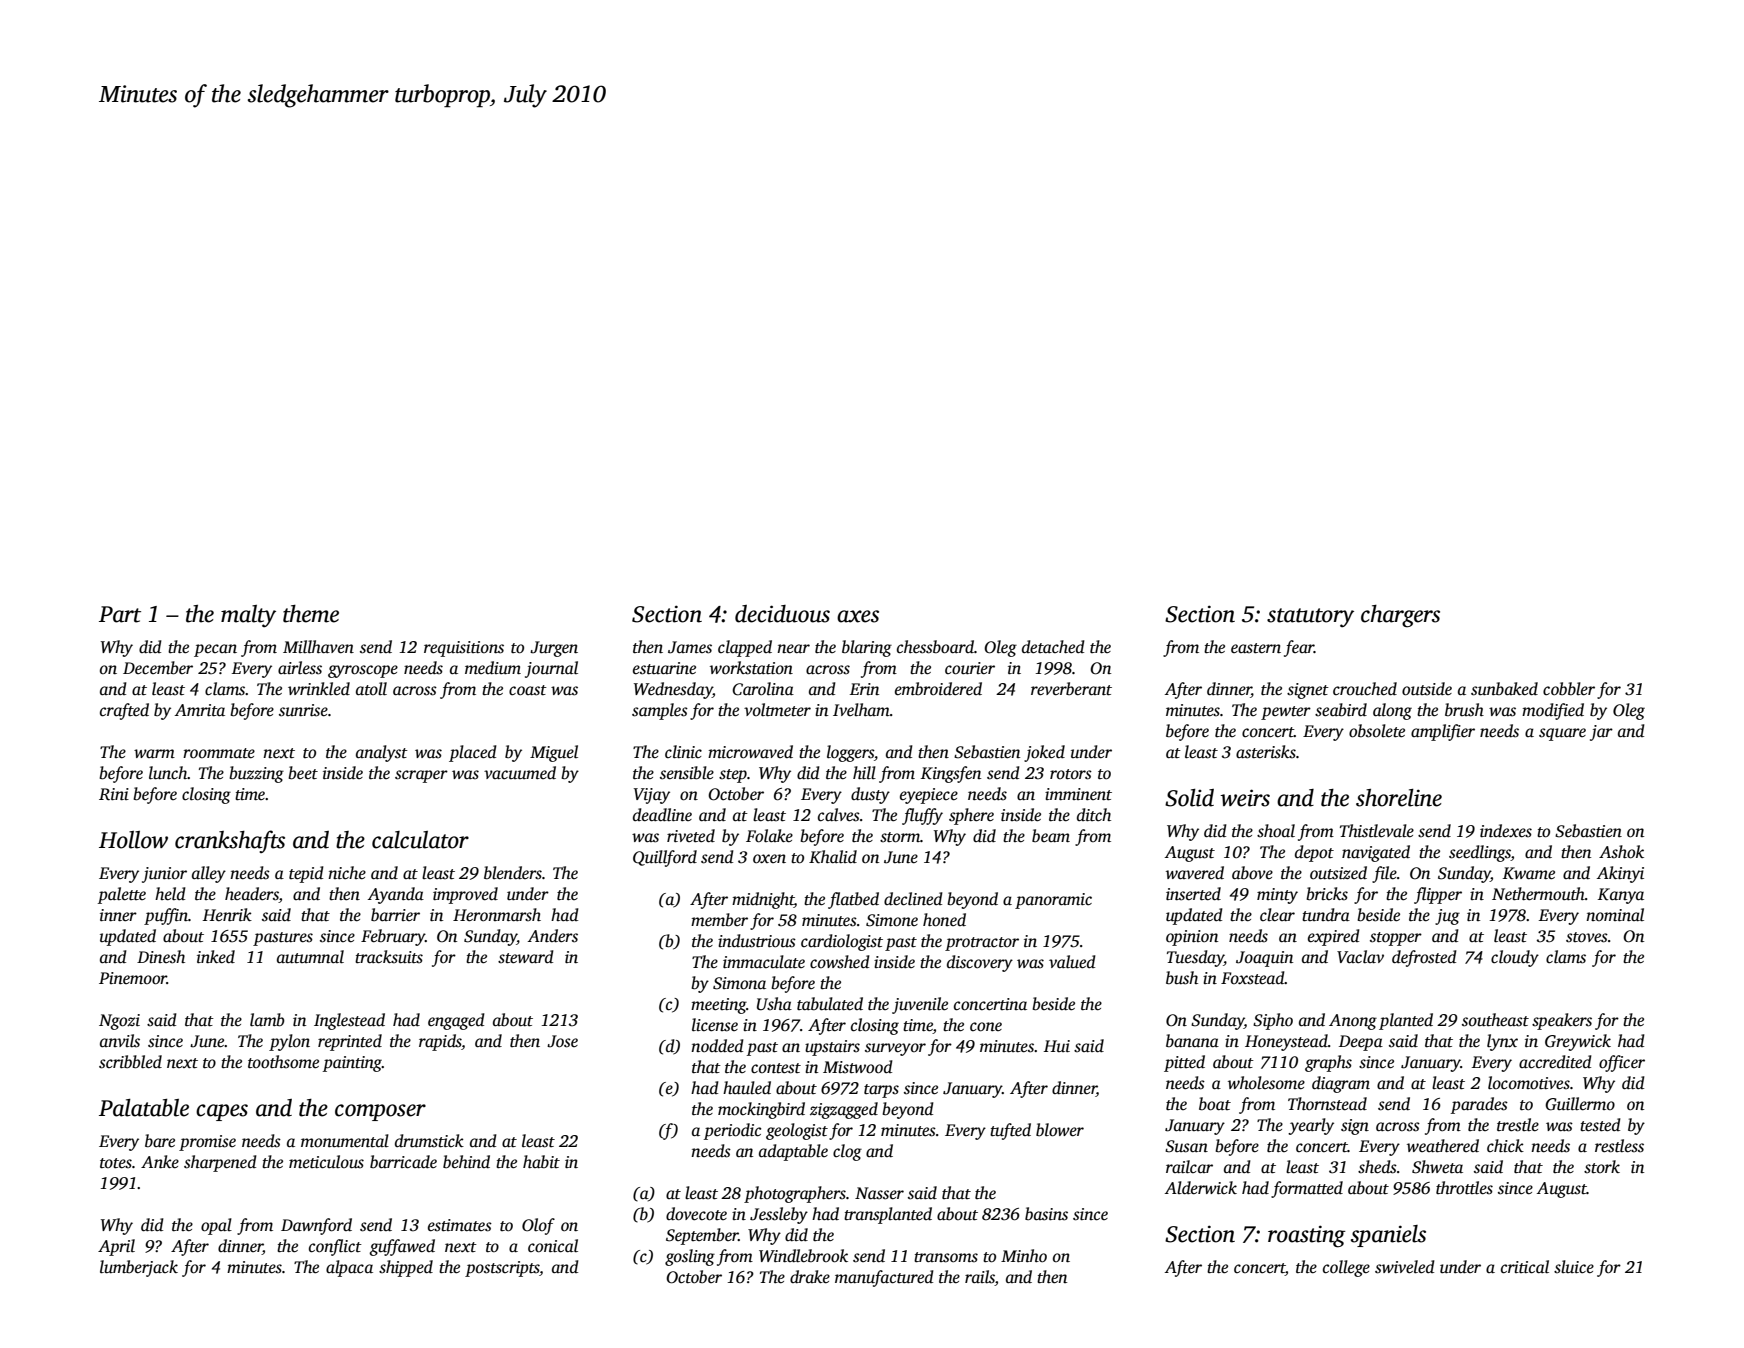 This screenshot has width=1744, height=1348. I want to click on Vaclav, so click(1360, 956).
